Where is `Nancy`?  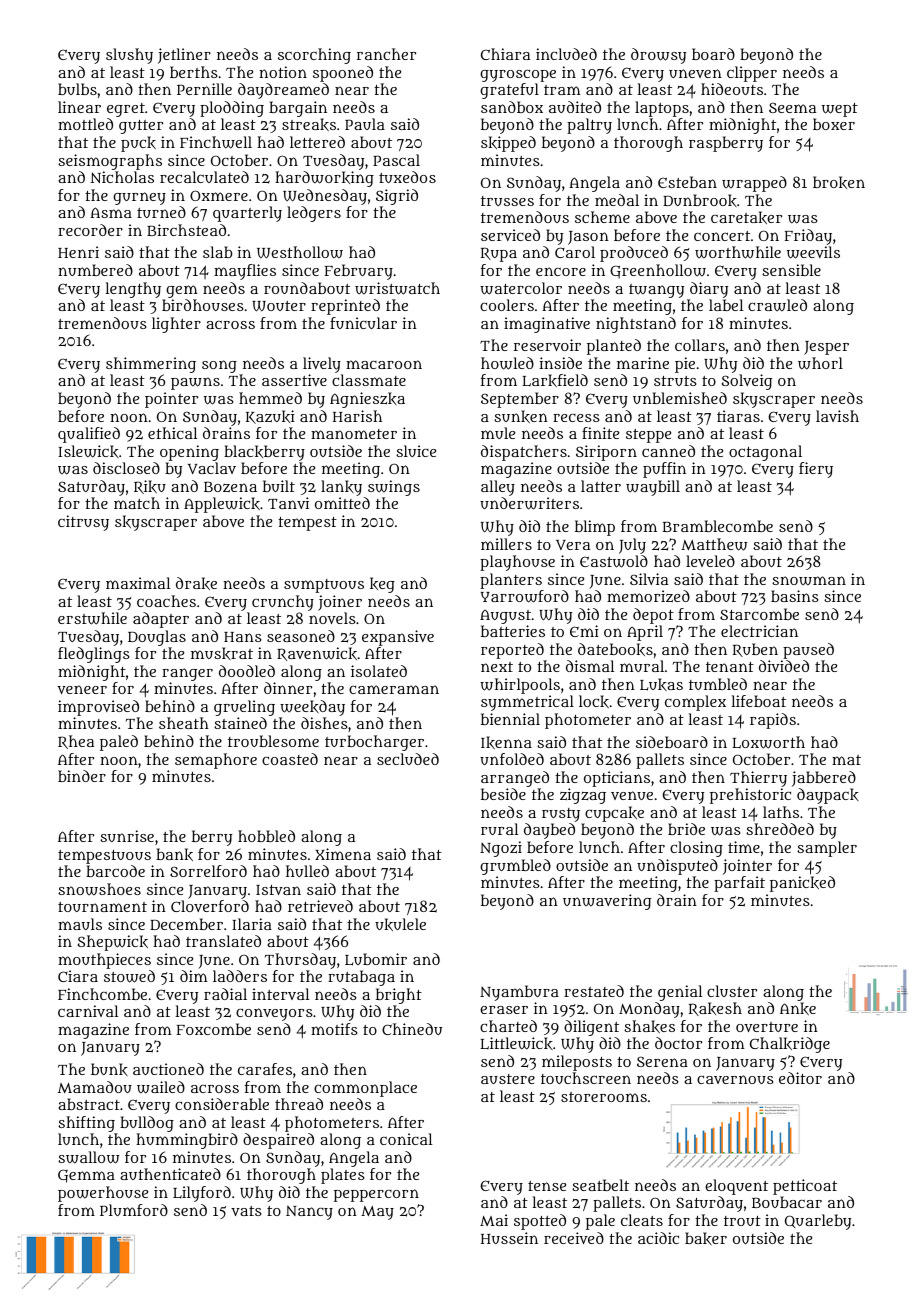
Nancy is located at coordinates (309, 1212).
